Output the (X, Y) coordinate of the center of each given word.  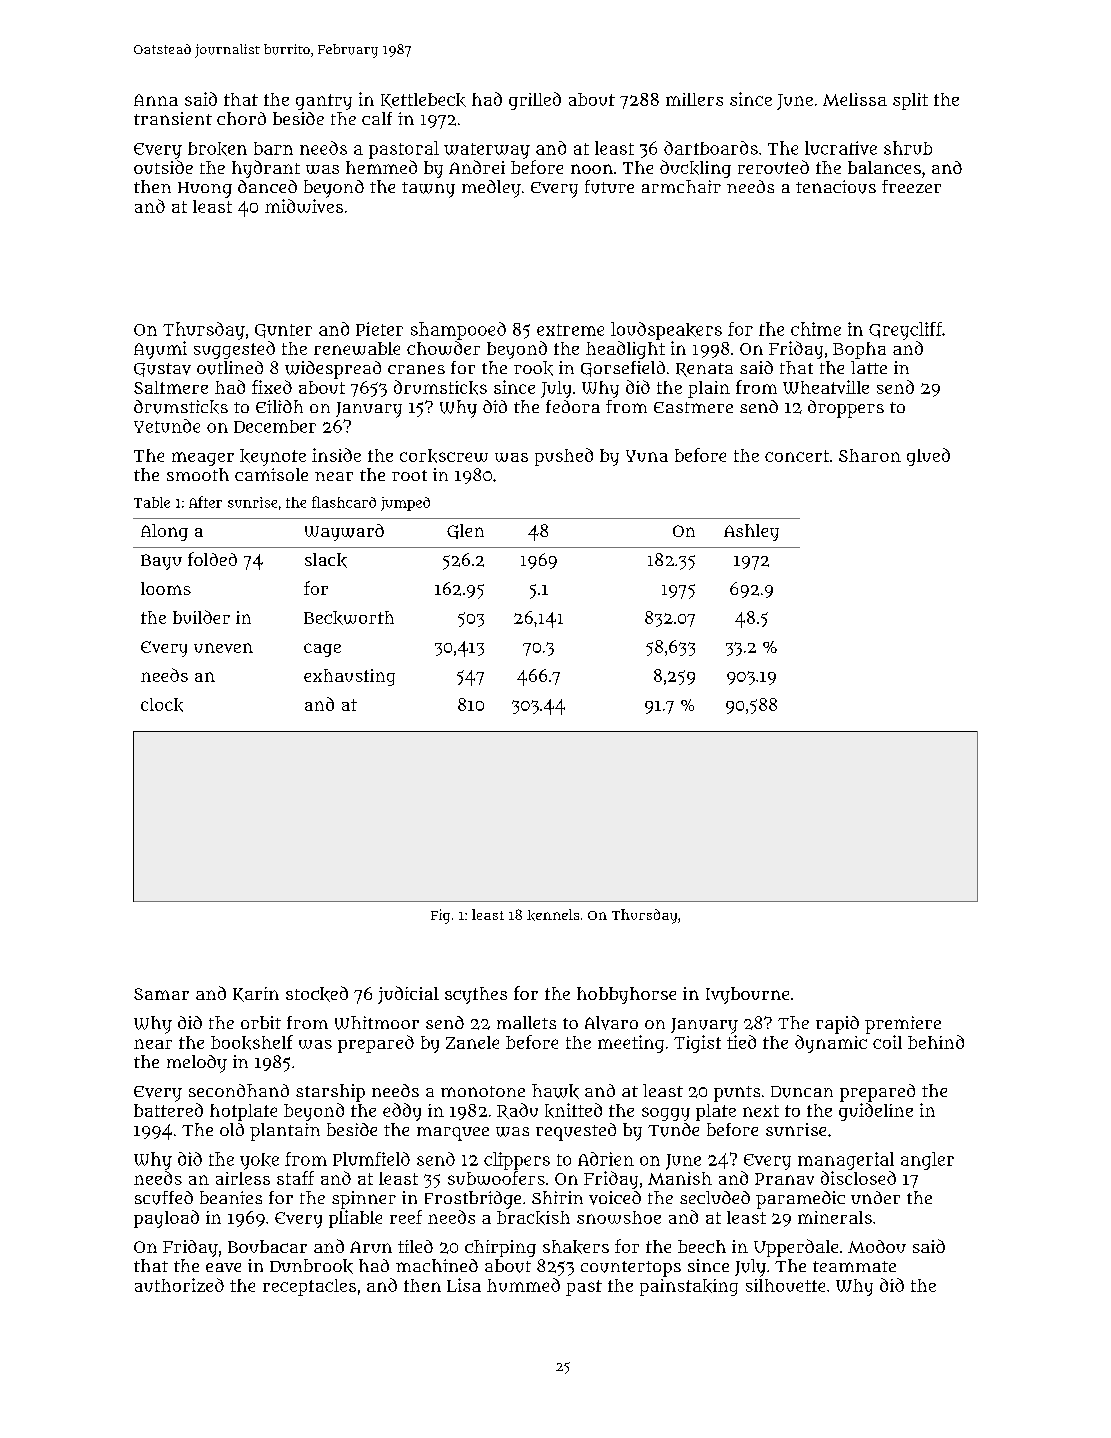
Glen (465, 531)
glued (928, 457)
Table (152, 502)
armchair (681, 186)
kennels (553, 915)
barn (273, 148)
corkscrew (444, 456)
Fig (440, 916)
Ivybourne (747, 995)
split (910, 101)
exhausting (349, 677)
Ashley (751, 532)
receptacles (309, 1287)
